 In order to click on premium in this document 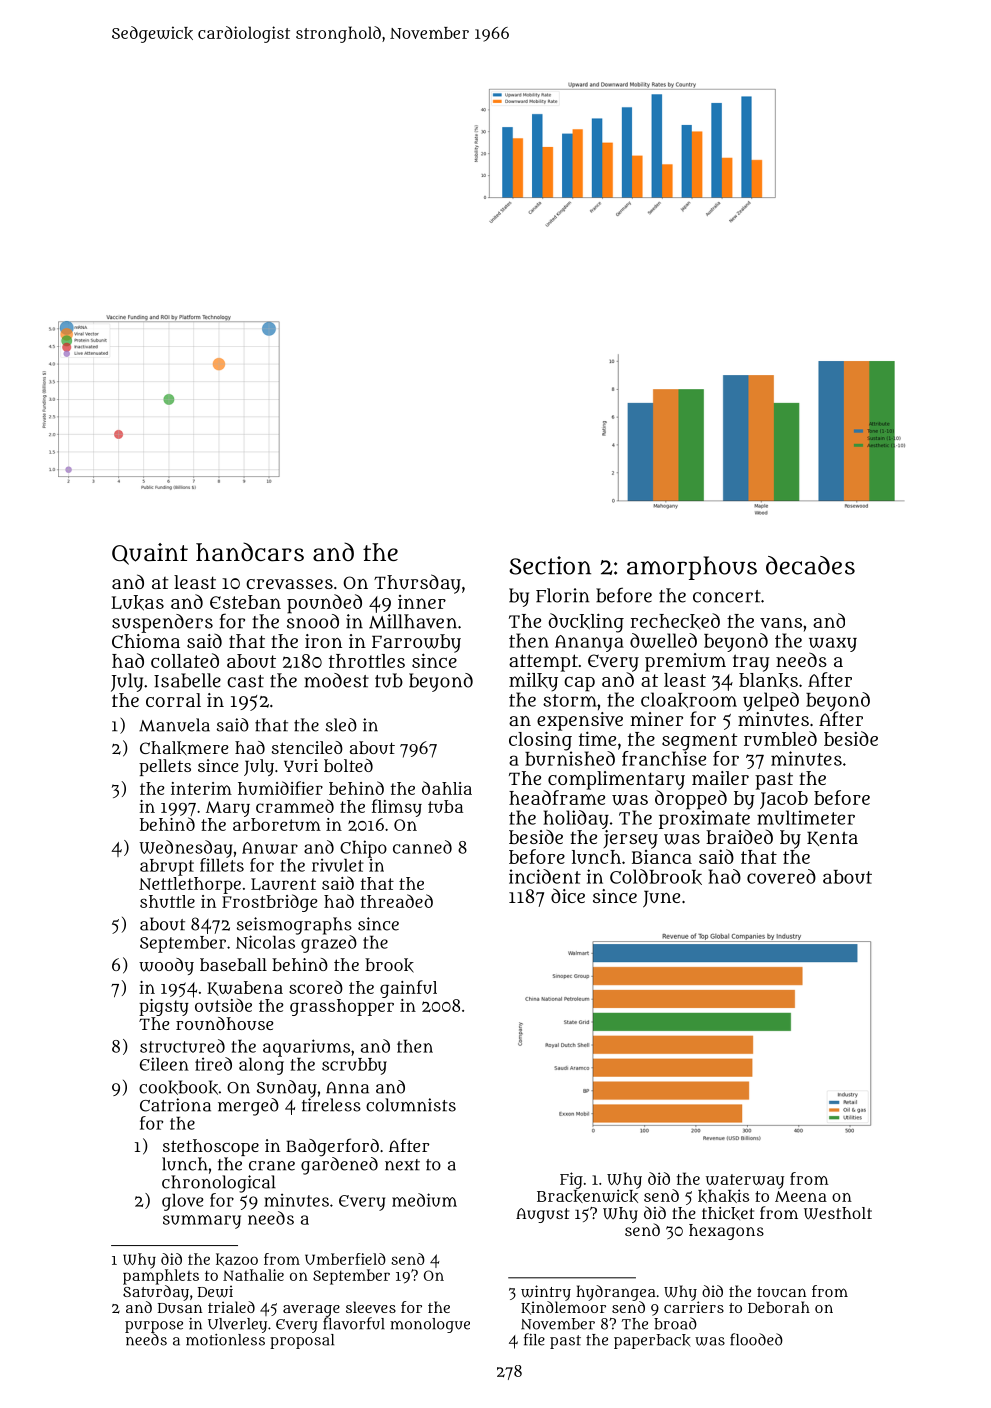, I will do `click(685, 662)`.
